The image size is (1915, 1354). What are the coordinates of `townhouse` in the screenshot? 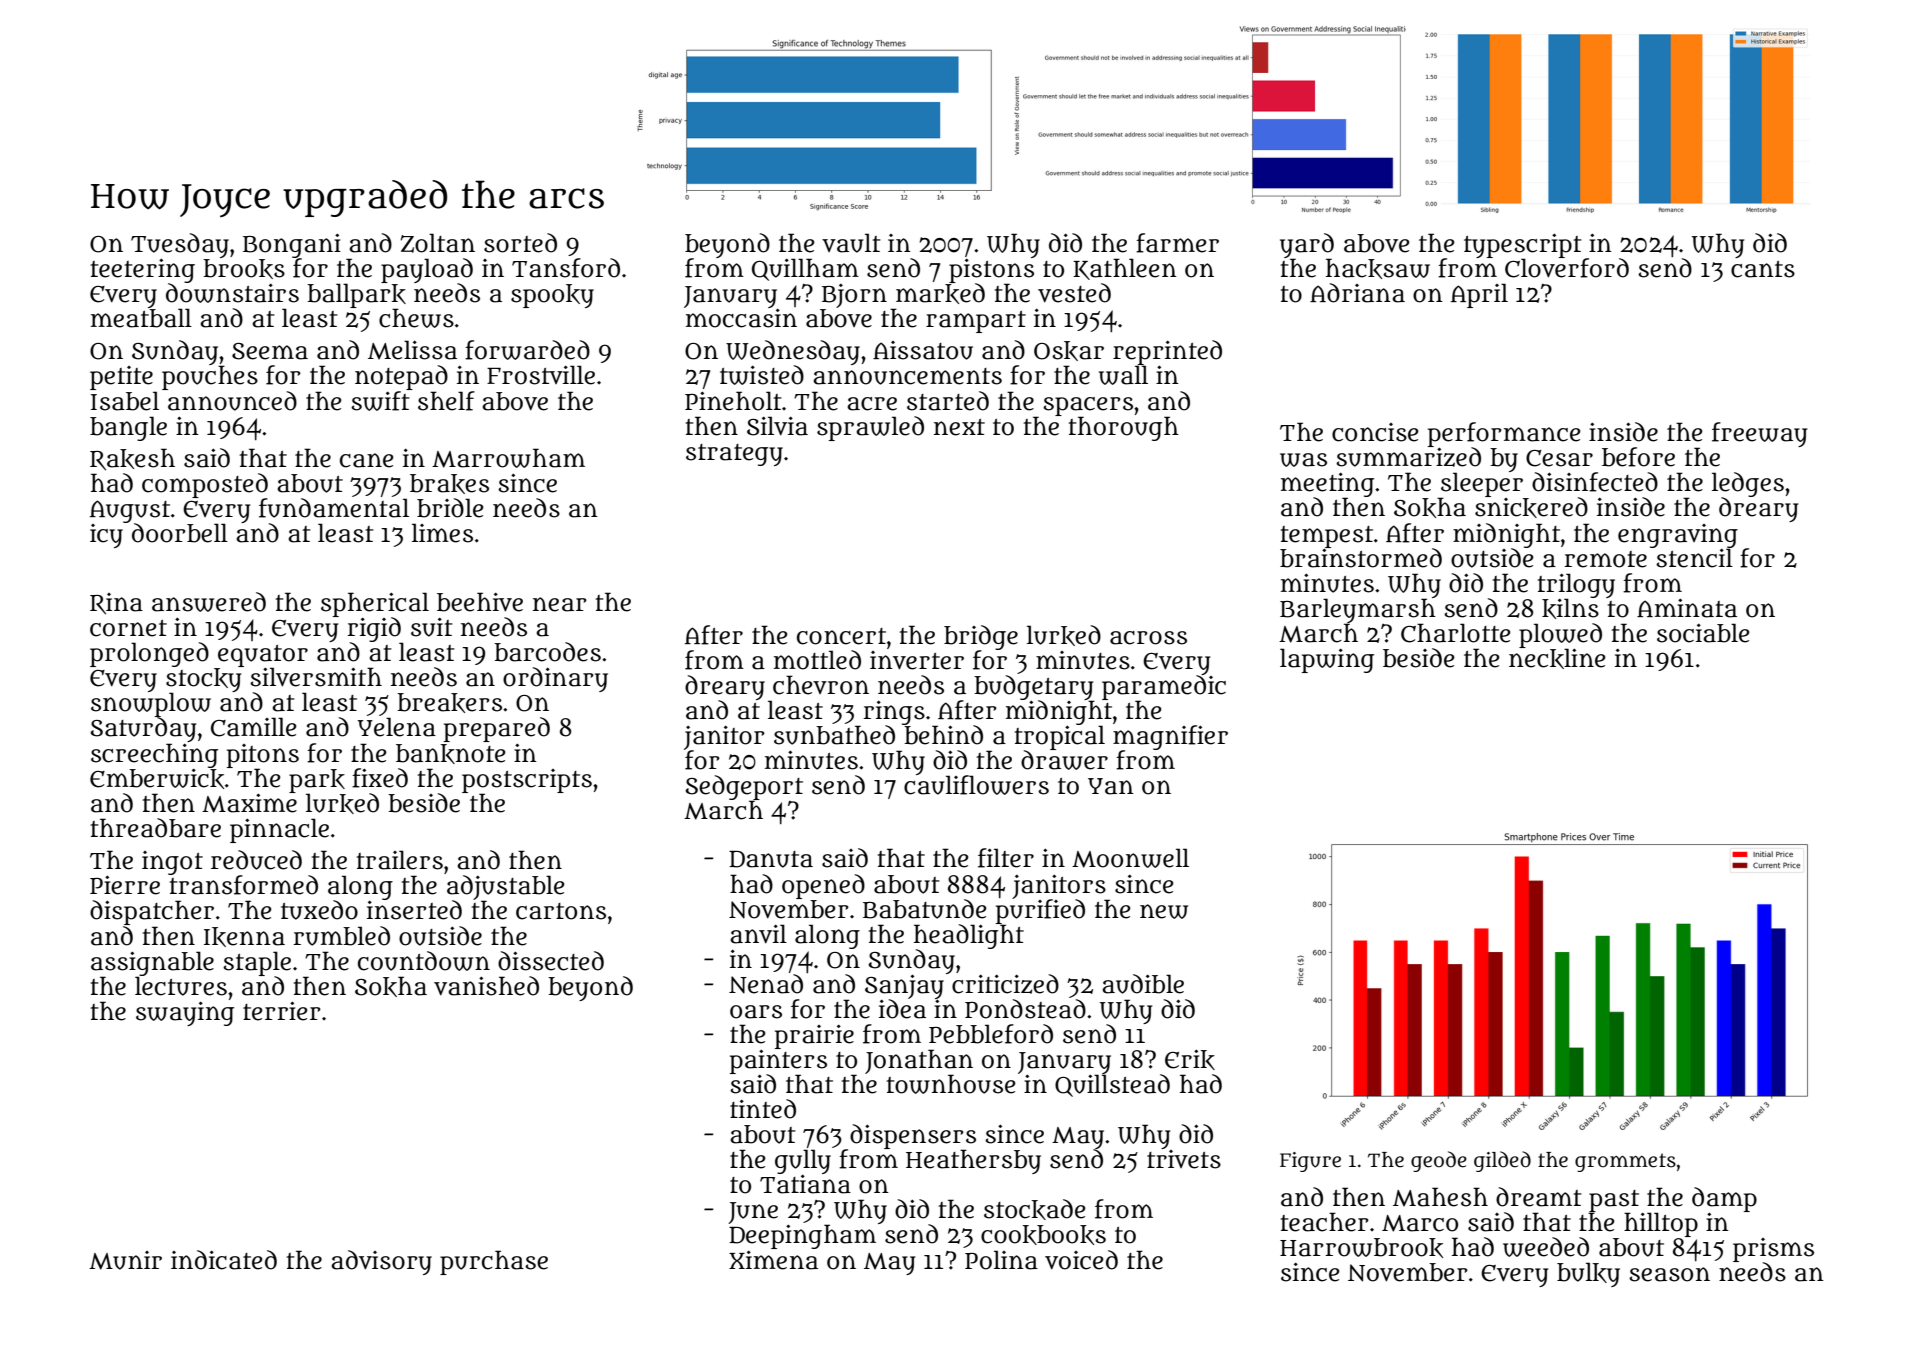 It's located at (951, 1084).
